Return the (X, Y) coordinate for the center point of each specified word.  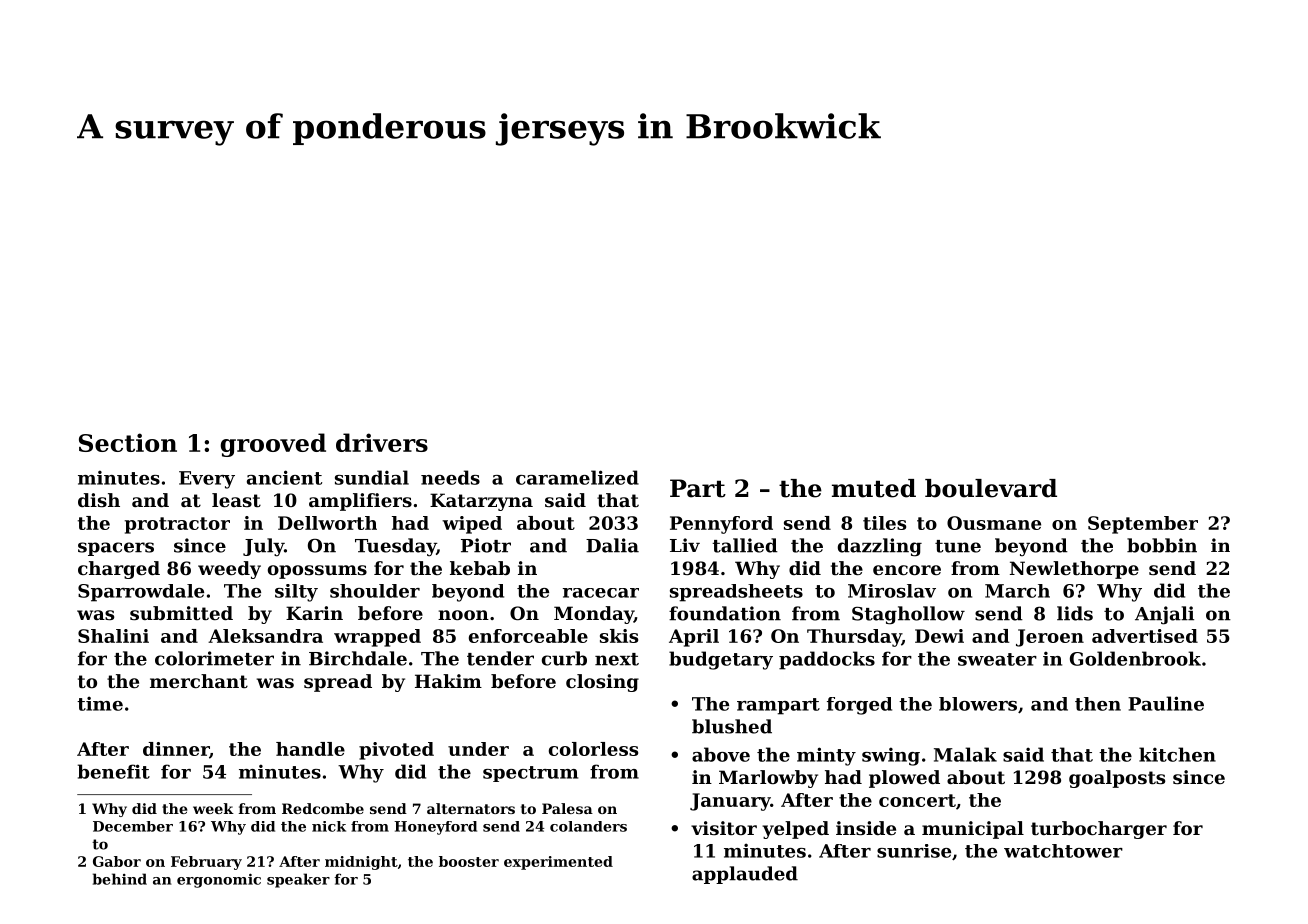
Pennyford (721, 525)
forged (859, 706)
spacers (116, 549)
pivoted (396, 751)
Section (128, 442)
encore (907, 570)
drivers (382, 442)
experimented (558, 863)
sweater (997, 659)
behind (120, 879)
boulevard (991, 488)
